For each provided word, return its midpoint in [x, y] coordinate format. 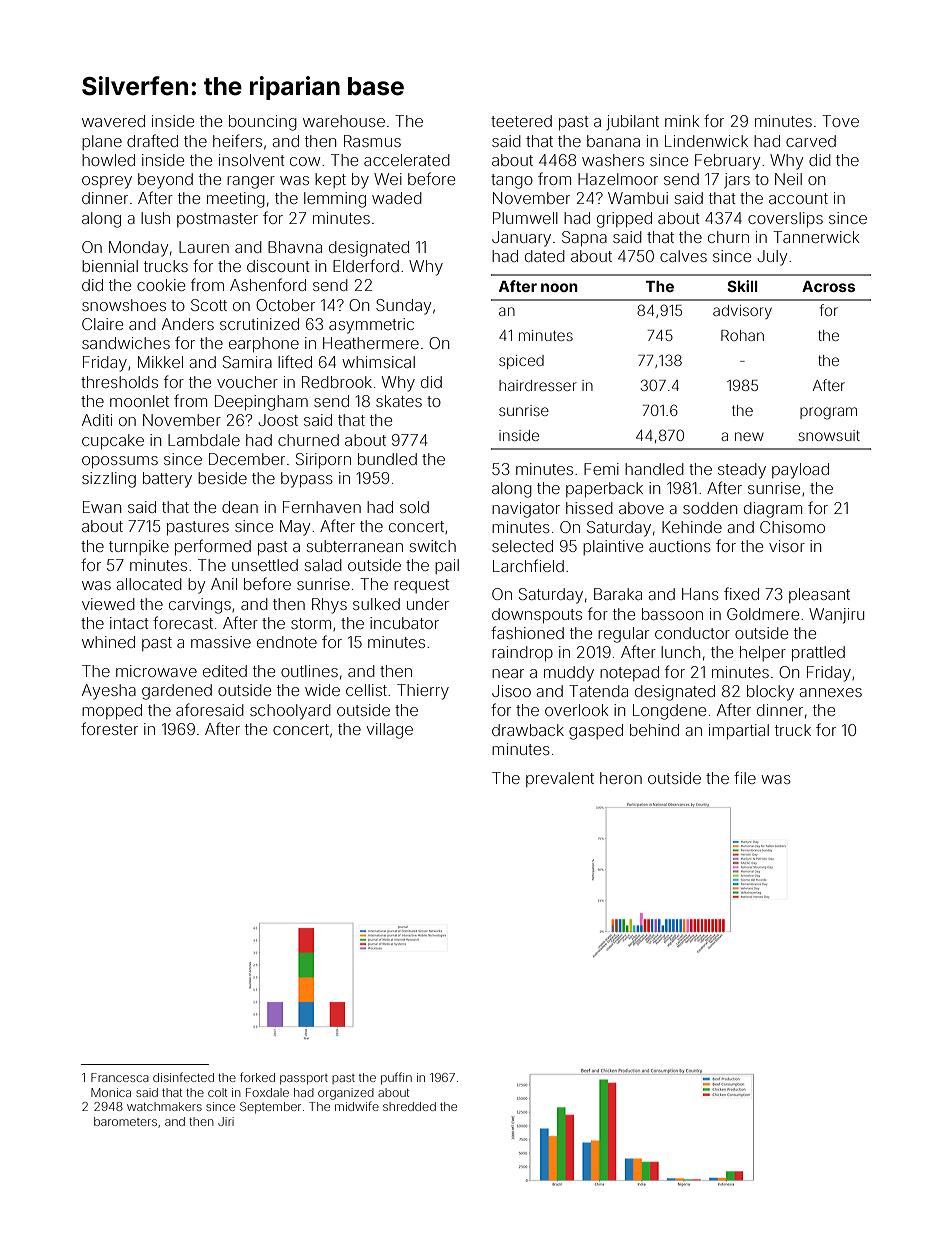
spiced [521, 362]
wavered [113, 121]
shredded [409, 1106]
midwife [357, 1106]
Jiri [226, 1121]
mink [682, 121]
